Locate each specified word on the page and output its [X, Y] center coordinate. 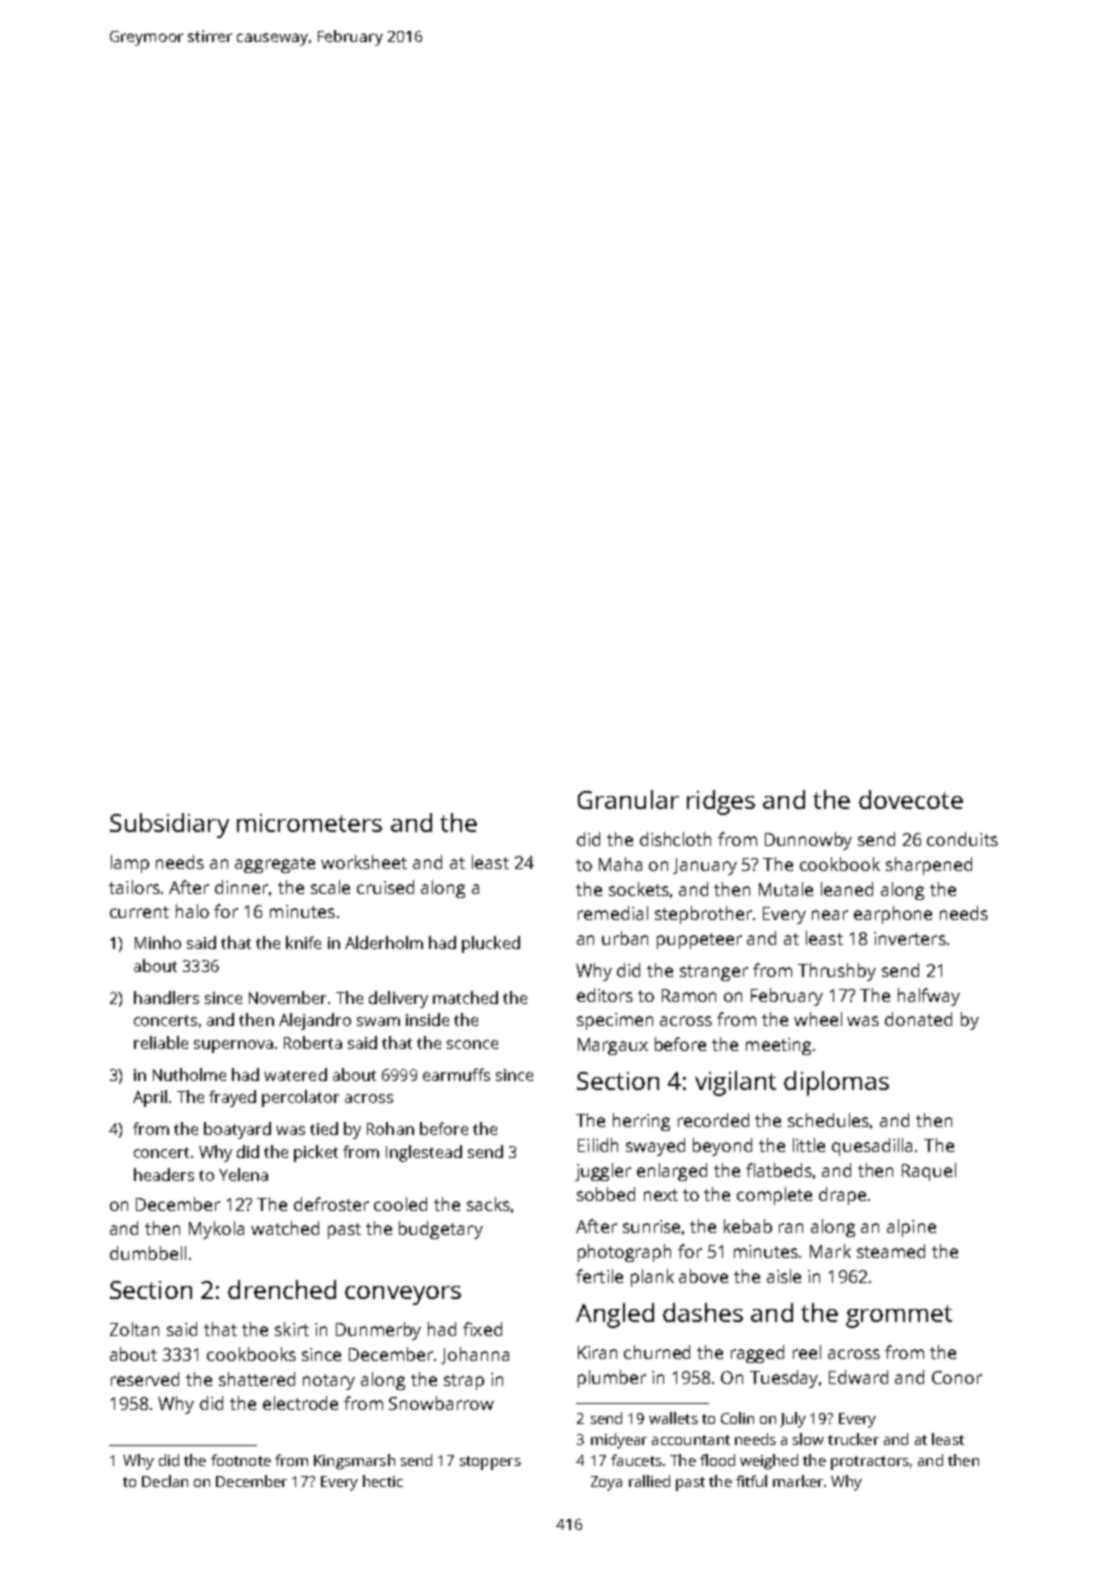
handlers [166, 997]
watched [285, 1228]
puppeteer [699, 941]
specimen [615, 1021]
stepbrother [703, 915]
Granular [628, 799]
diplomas [836, 1083]
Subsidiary [169, 825]
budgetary [441, 1230]
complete [774, 1196]
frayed [232, 1098]
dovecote [911, 799]
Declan [165, 1481]
